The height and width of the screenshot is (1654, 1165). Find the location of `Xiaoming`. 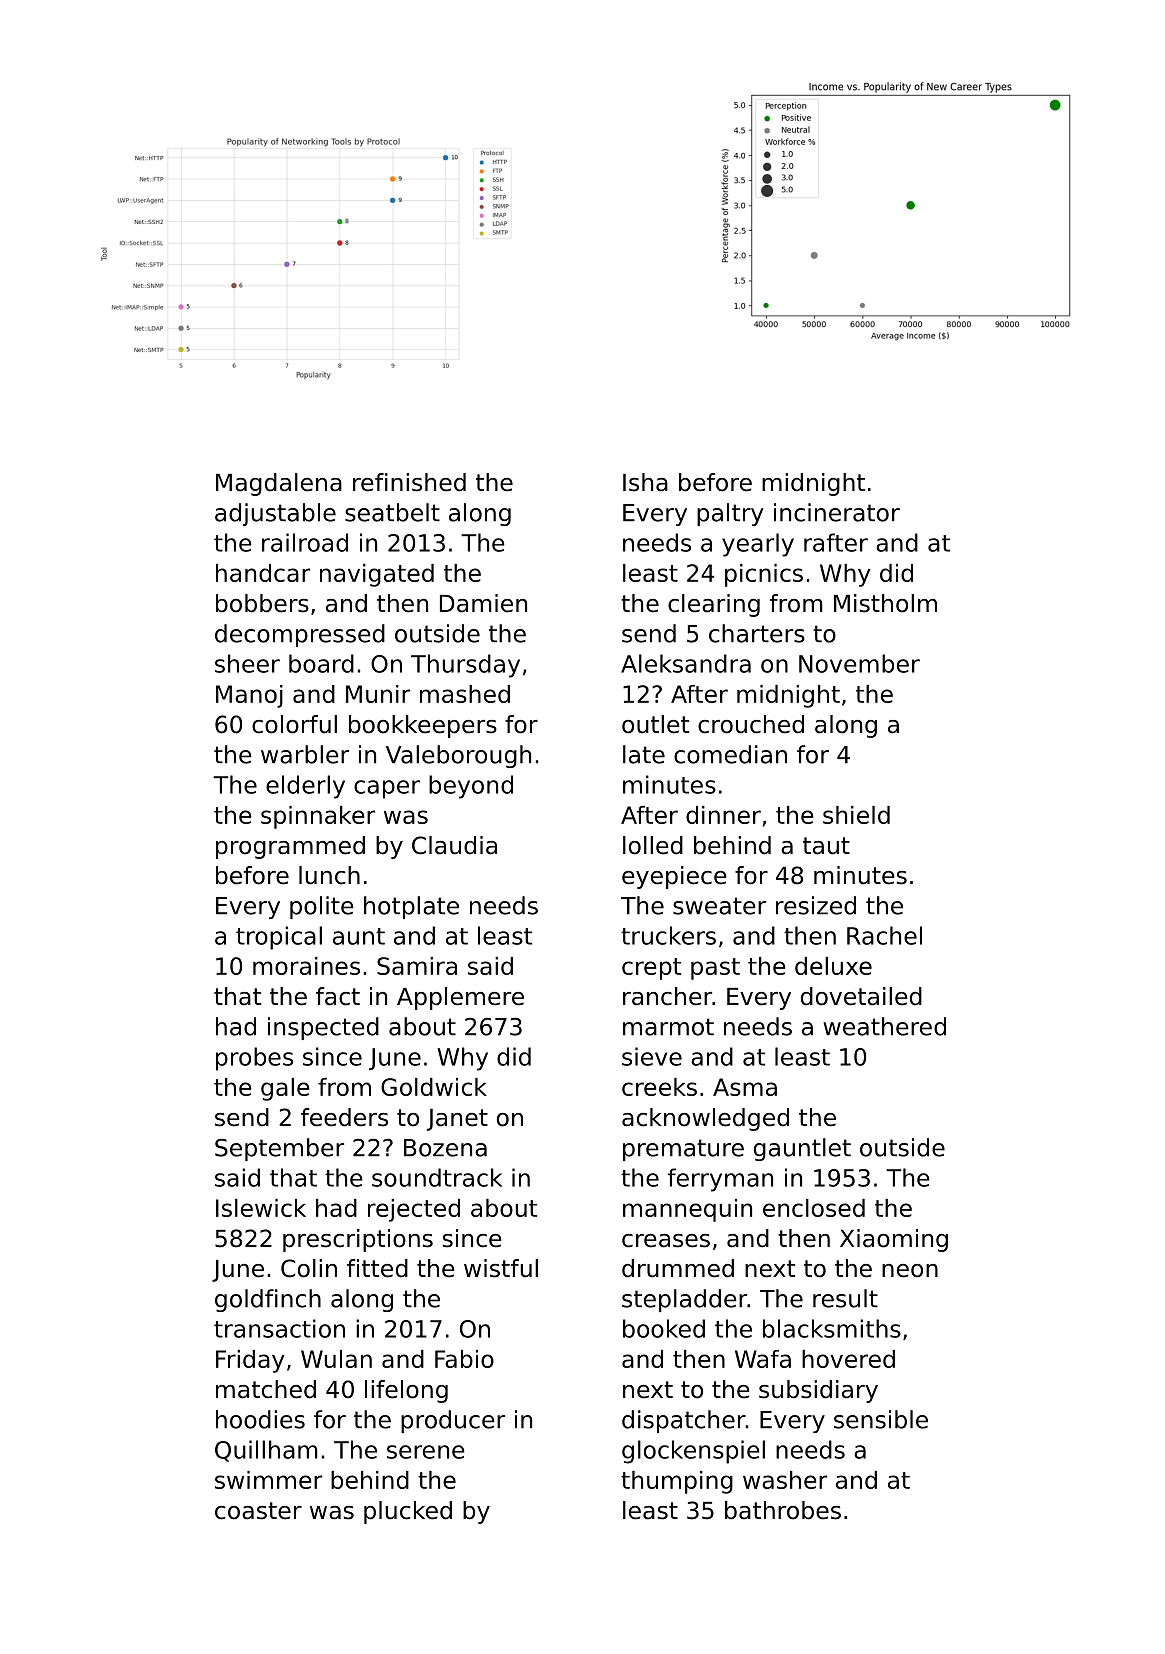

Xiaoming is located at coordinates (894, 1240).
